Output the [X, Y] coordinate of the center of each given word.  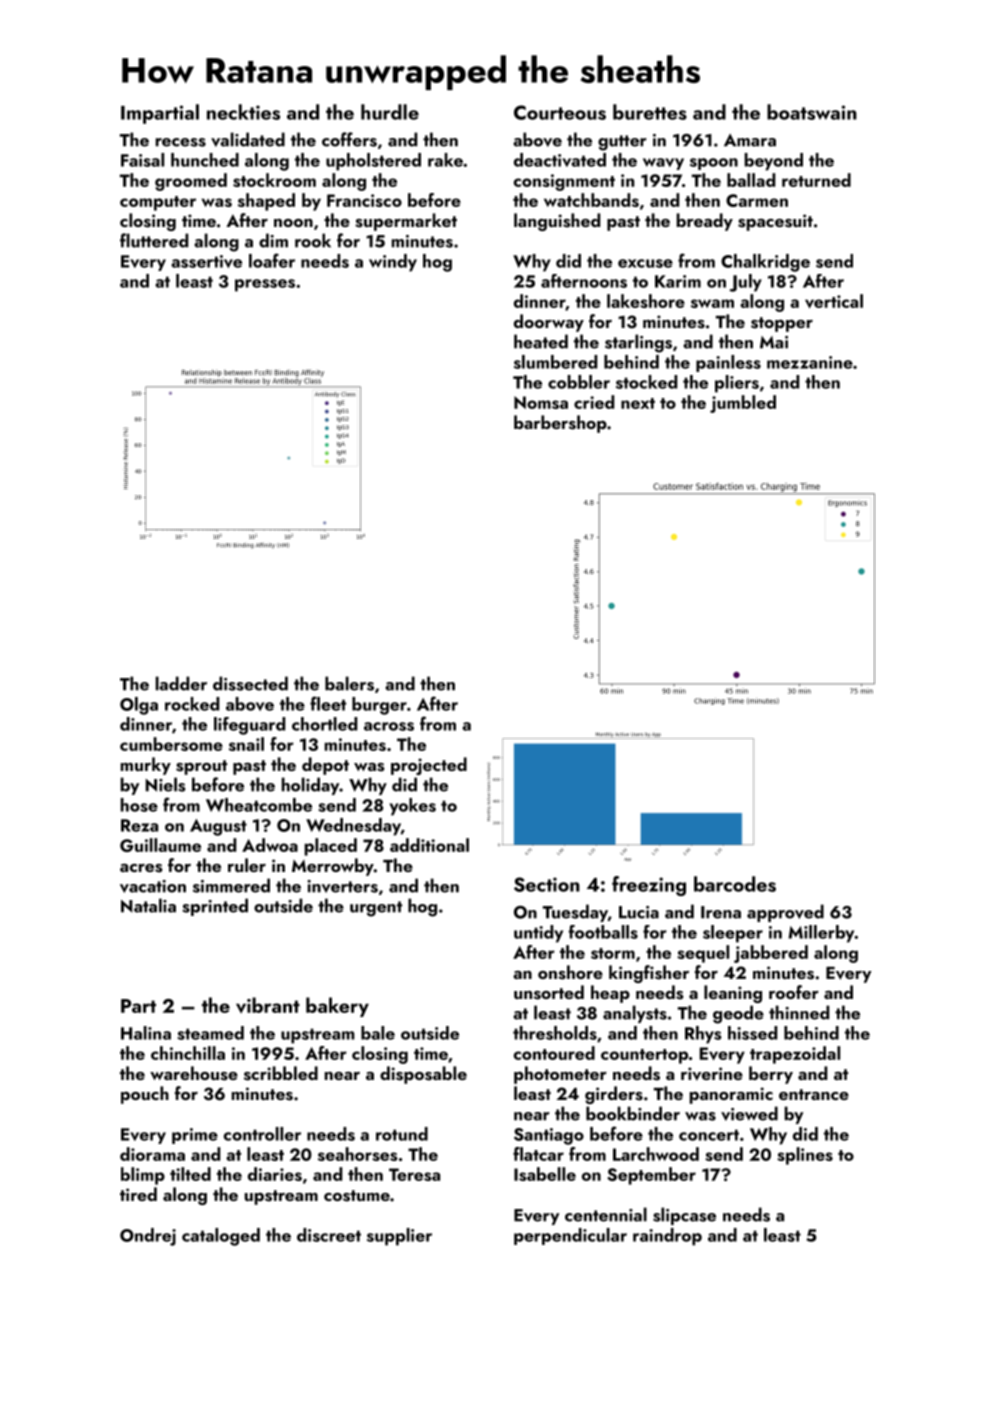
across [389, 726]
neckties [243, 112]
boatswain [812, 112]
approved [785, 913]
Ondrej [148, 1237]
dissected [250, 683]
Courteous [560, 112]
